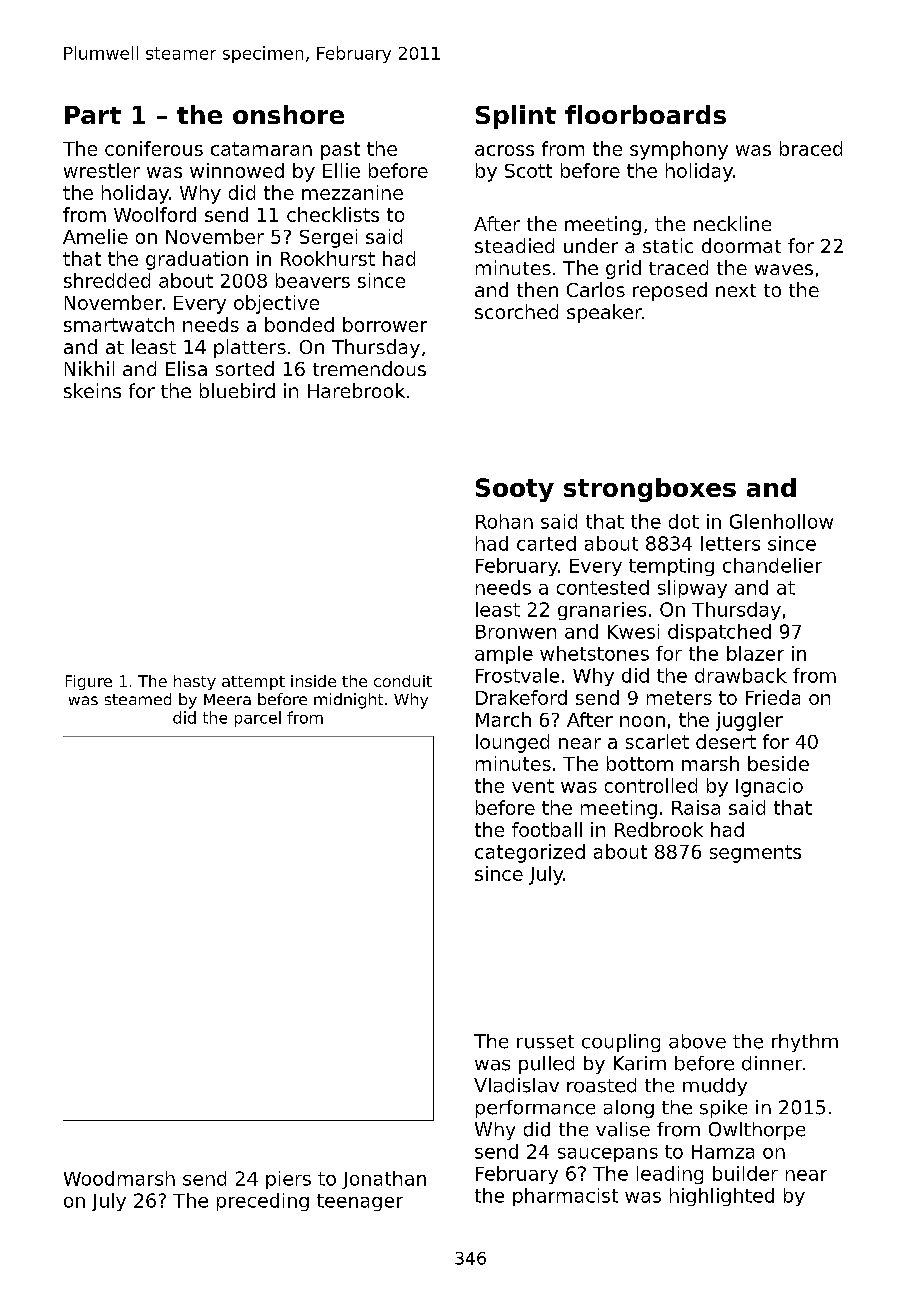 The height and width of the page is (1316, 908). I want to click on smartwatch, so click(119, 324).
